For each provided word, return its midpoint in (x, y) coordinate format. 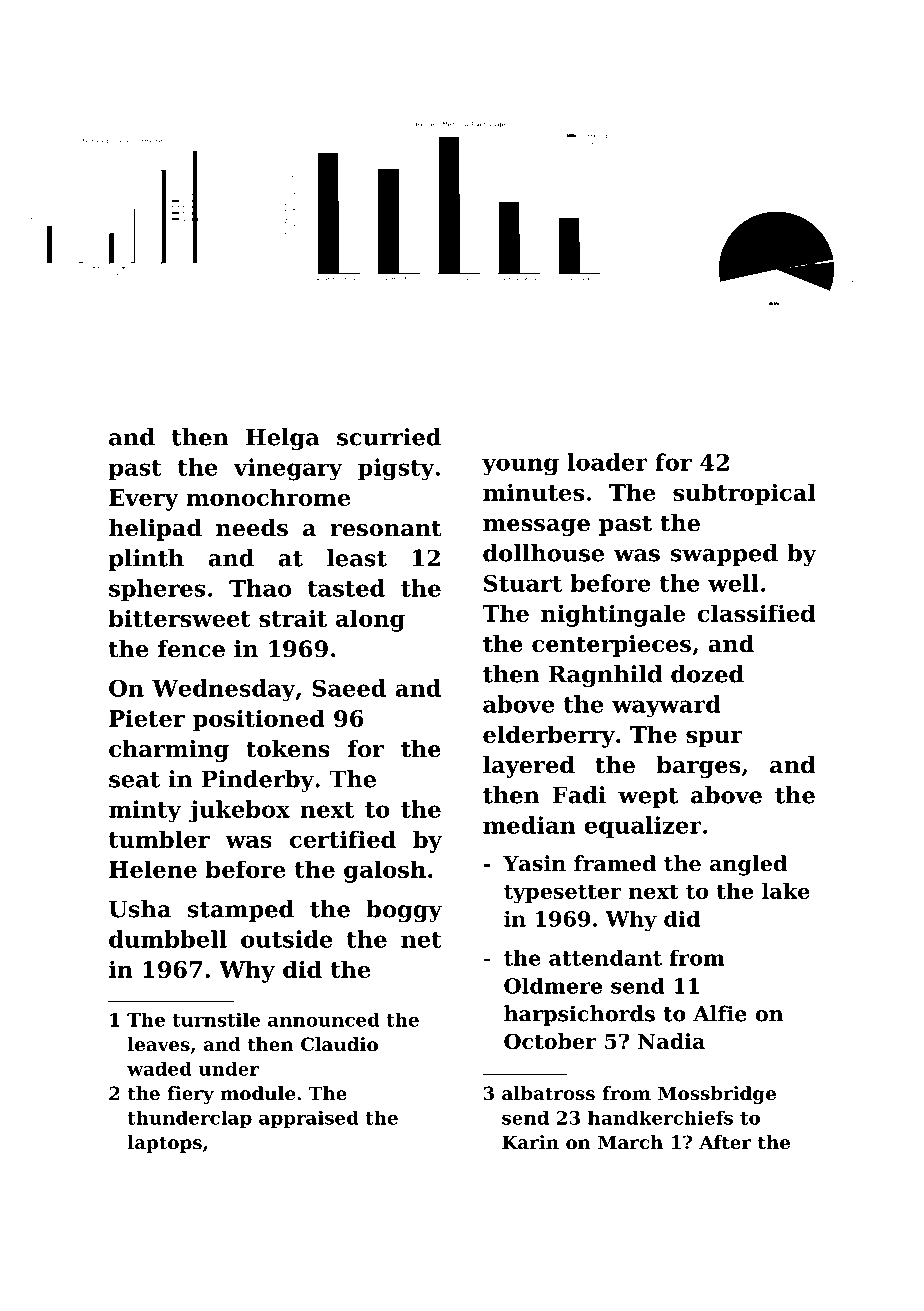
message (536, 527)
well (733, 583)
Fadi (579, 795)
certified (343, 839)
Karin (530, 1142)
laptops (165, 1144)
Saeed (349, 688)
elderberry (549, 736)
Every (144, 500)
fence (191, 649)
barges (698, 767)
